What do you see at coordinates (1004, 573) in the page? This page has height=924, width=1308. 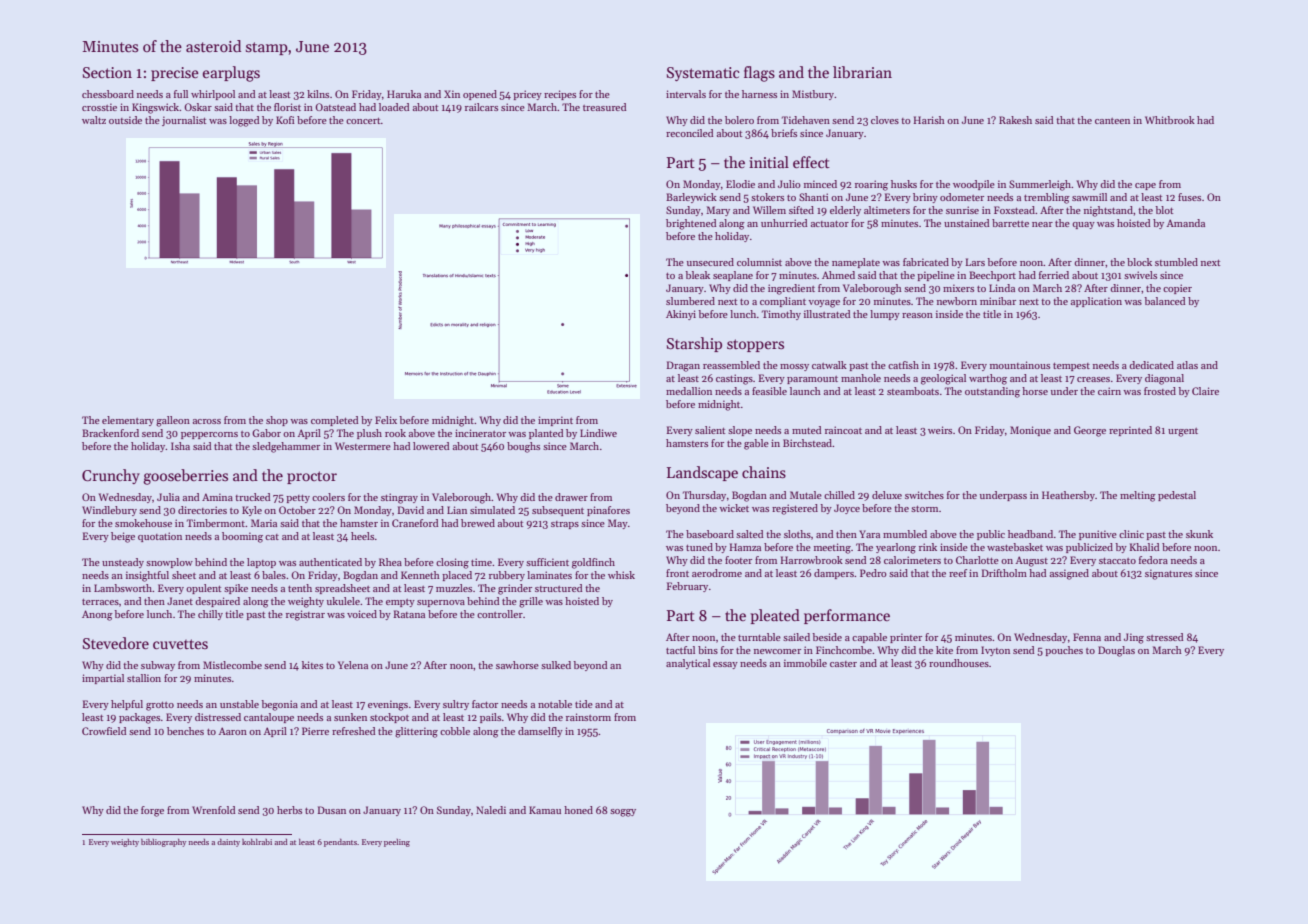 I see `Driftholm` at bounding box center [1004, 573].
